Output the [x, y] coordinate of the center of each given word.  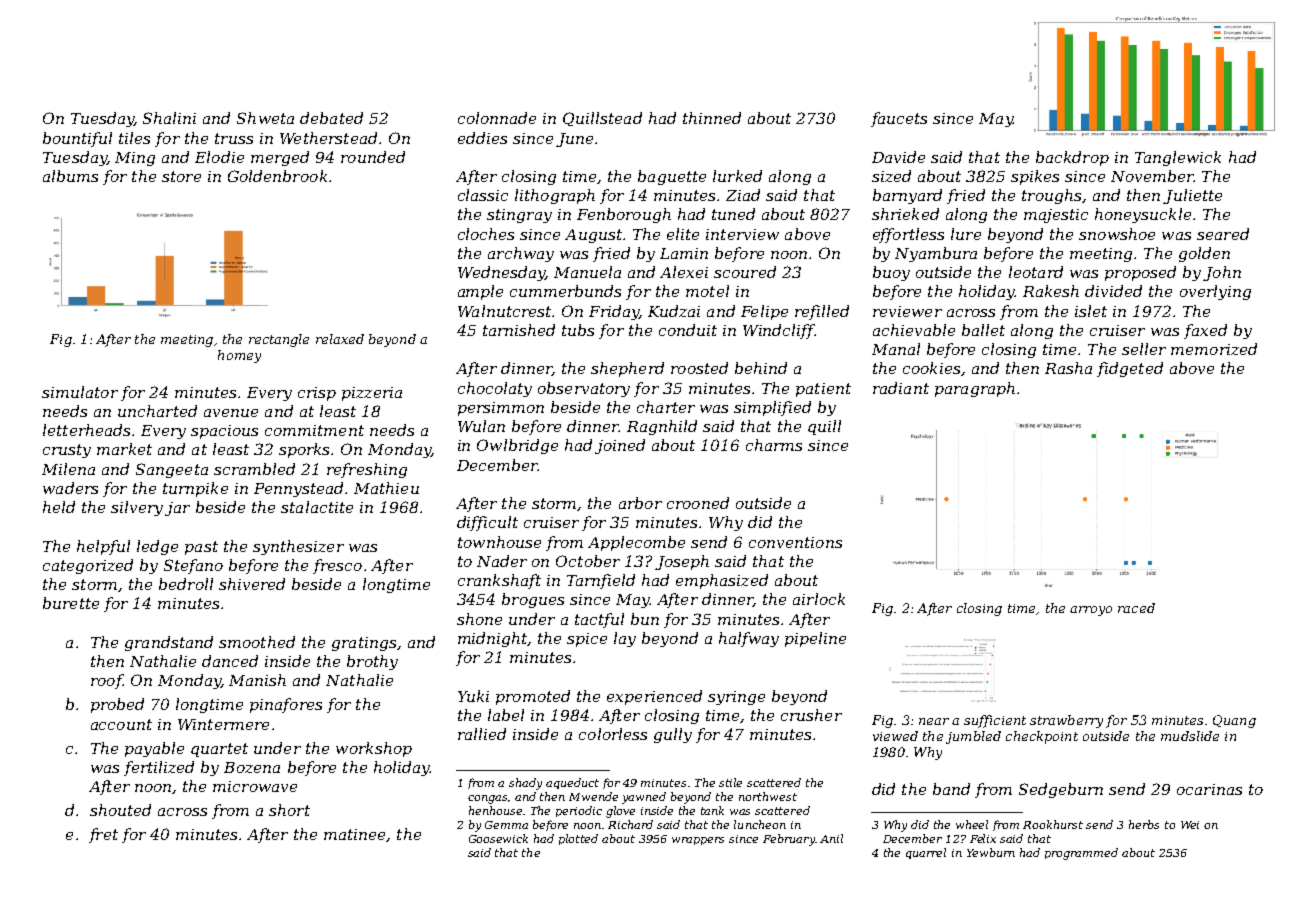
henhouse [496, 810]
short [289, 810]
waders [70, 488]
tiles [134, 138]
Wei [1190, 825]
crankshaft [499, 581]
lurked [737, 176]
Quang [1234, 721]
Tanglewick [1178, 158]
